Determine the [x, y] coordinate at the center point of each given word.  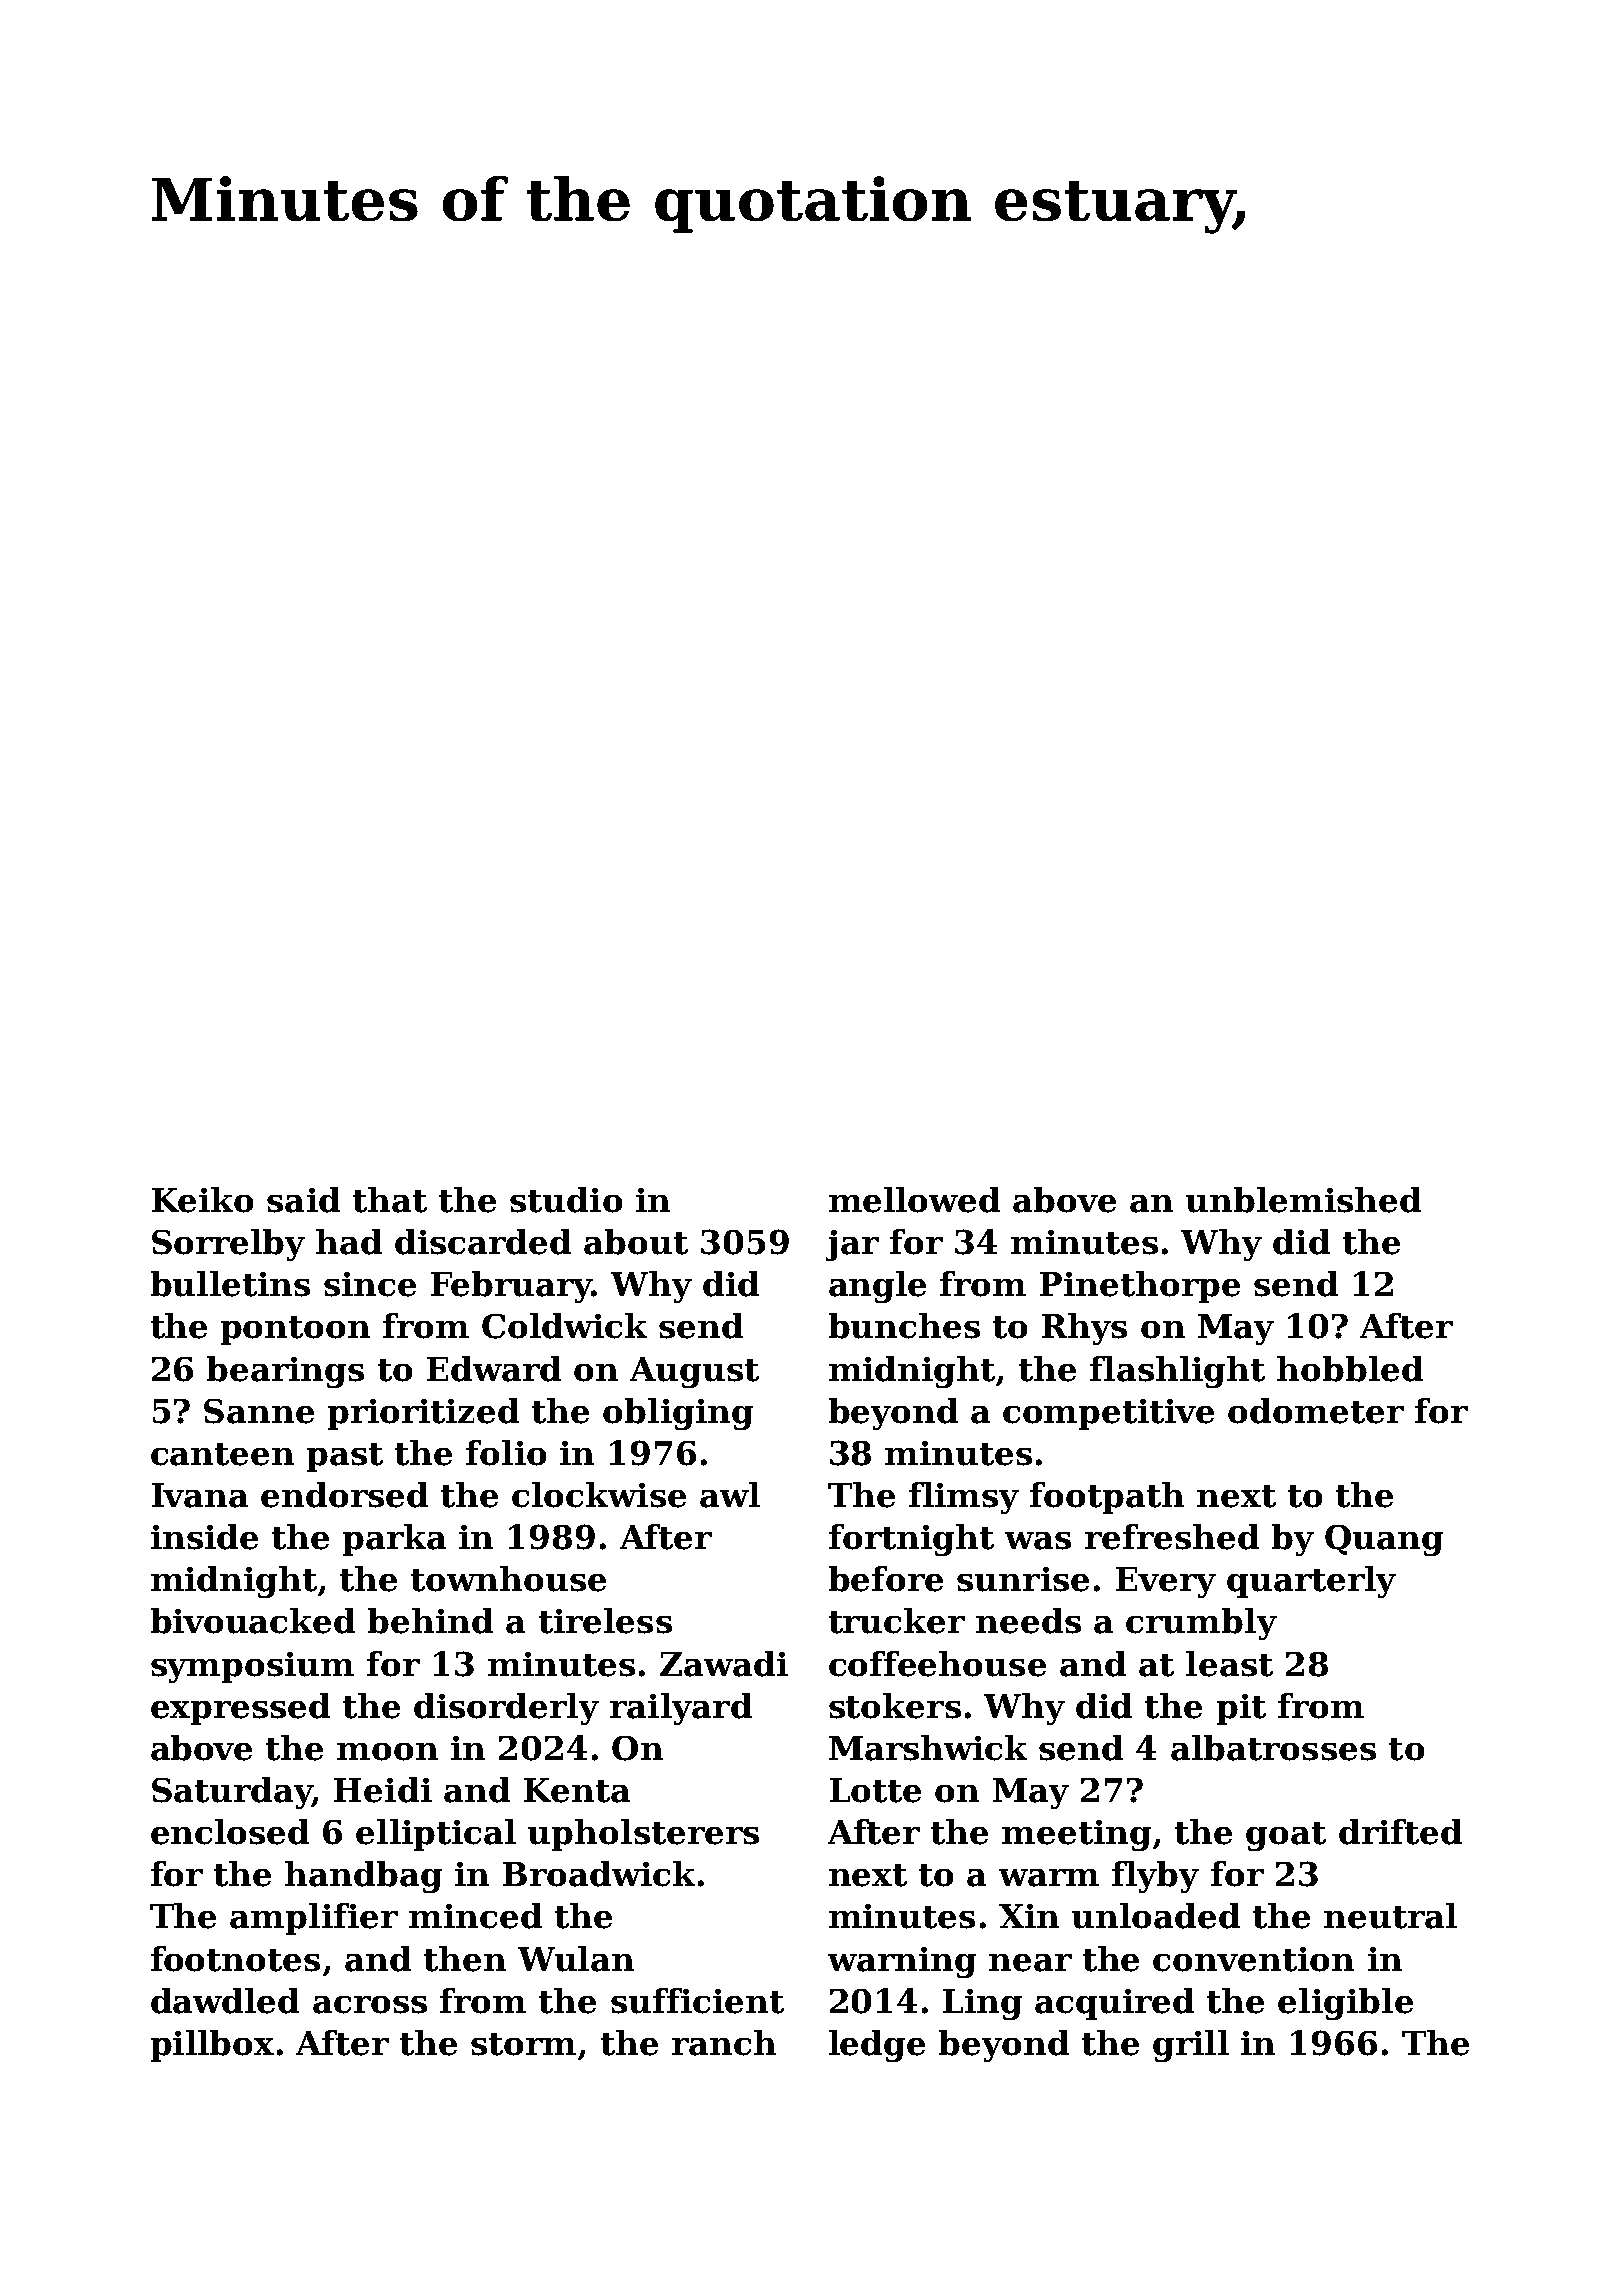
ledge [877, 2046]
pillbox [212, 2046]
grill [1191, 2046]
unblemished [1303, 1200]
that [390, 1200]
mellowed [914, 1200]
